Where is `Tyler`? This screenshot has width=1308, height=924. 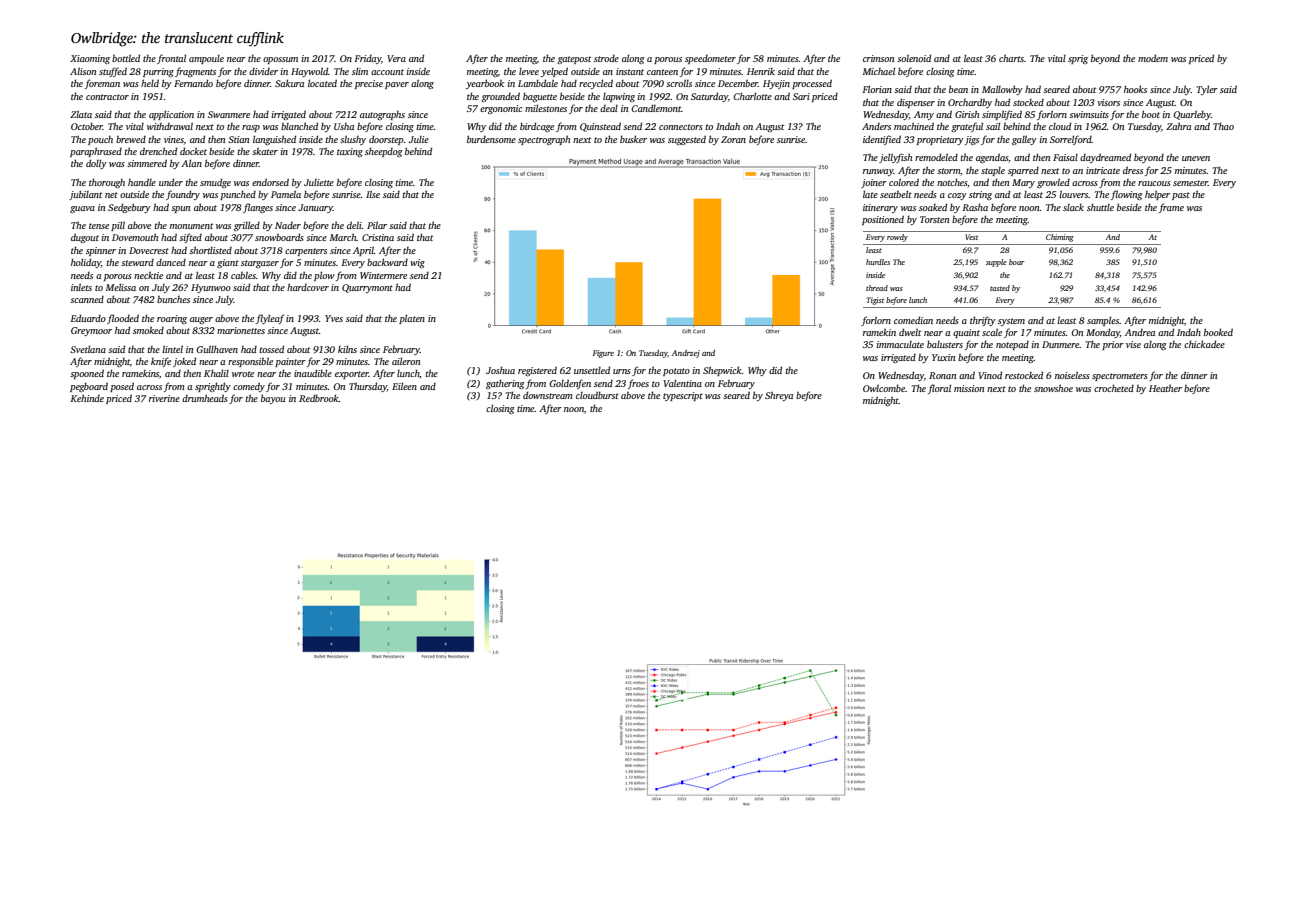
Tyler is located at coordinates (1207, 90).
